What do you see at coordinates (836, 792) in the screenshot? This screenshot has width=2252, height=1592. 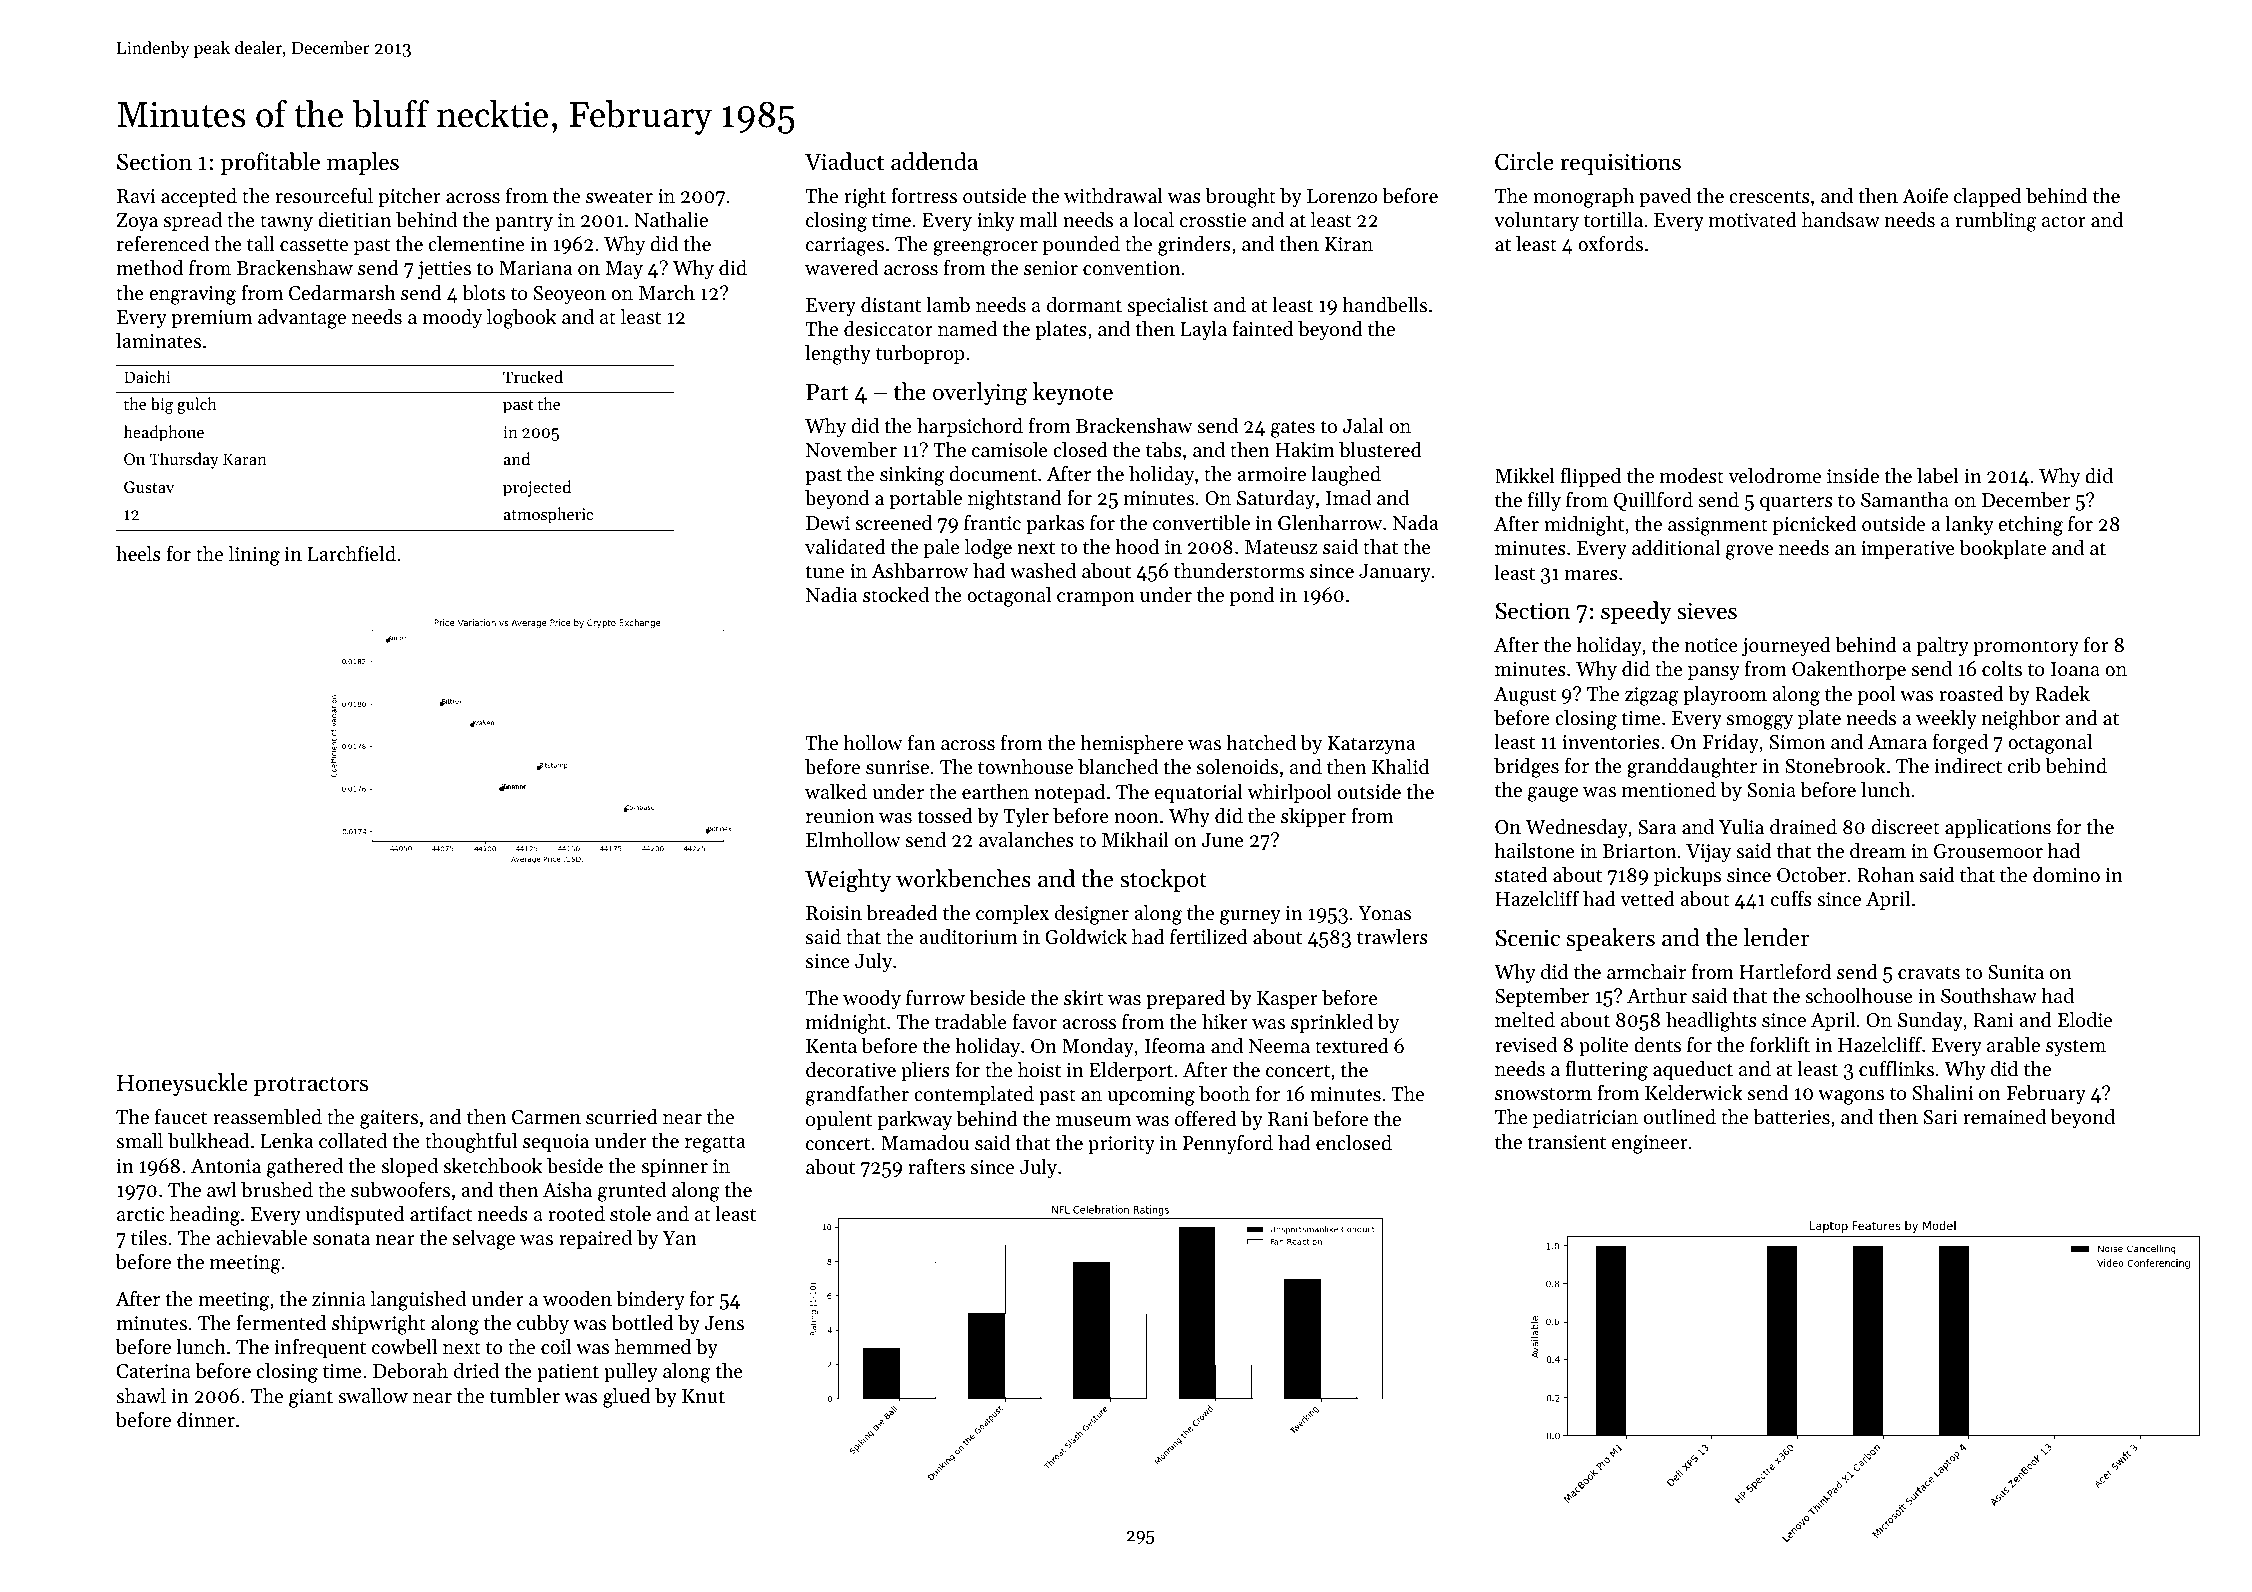 I see `walked` at bounding box center [836, 792].
